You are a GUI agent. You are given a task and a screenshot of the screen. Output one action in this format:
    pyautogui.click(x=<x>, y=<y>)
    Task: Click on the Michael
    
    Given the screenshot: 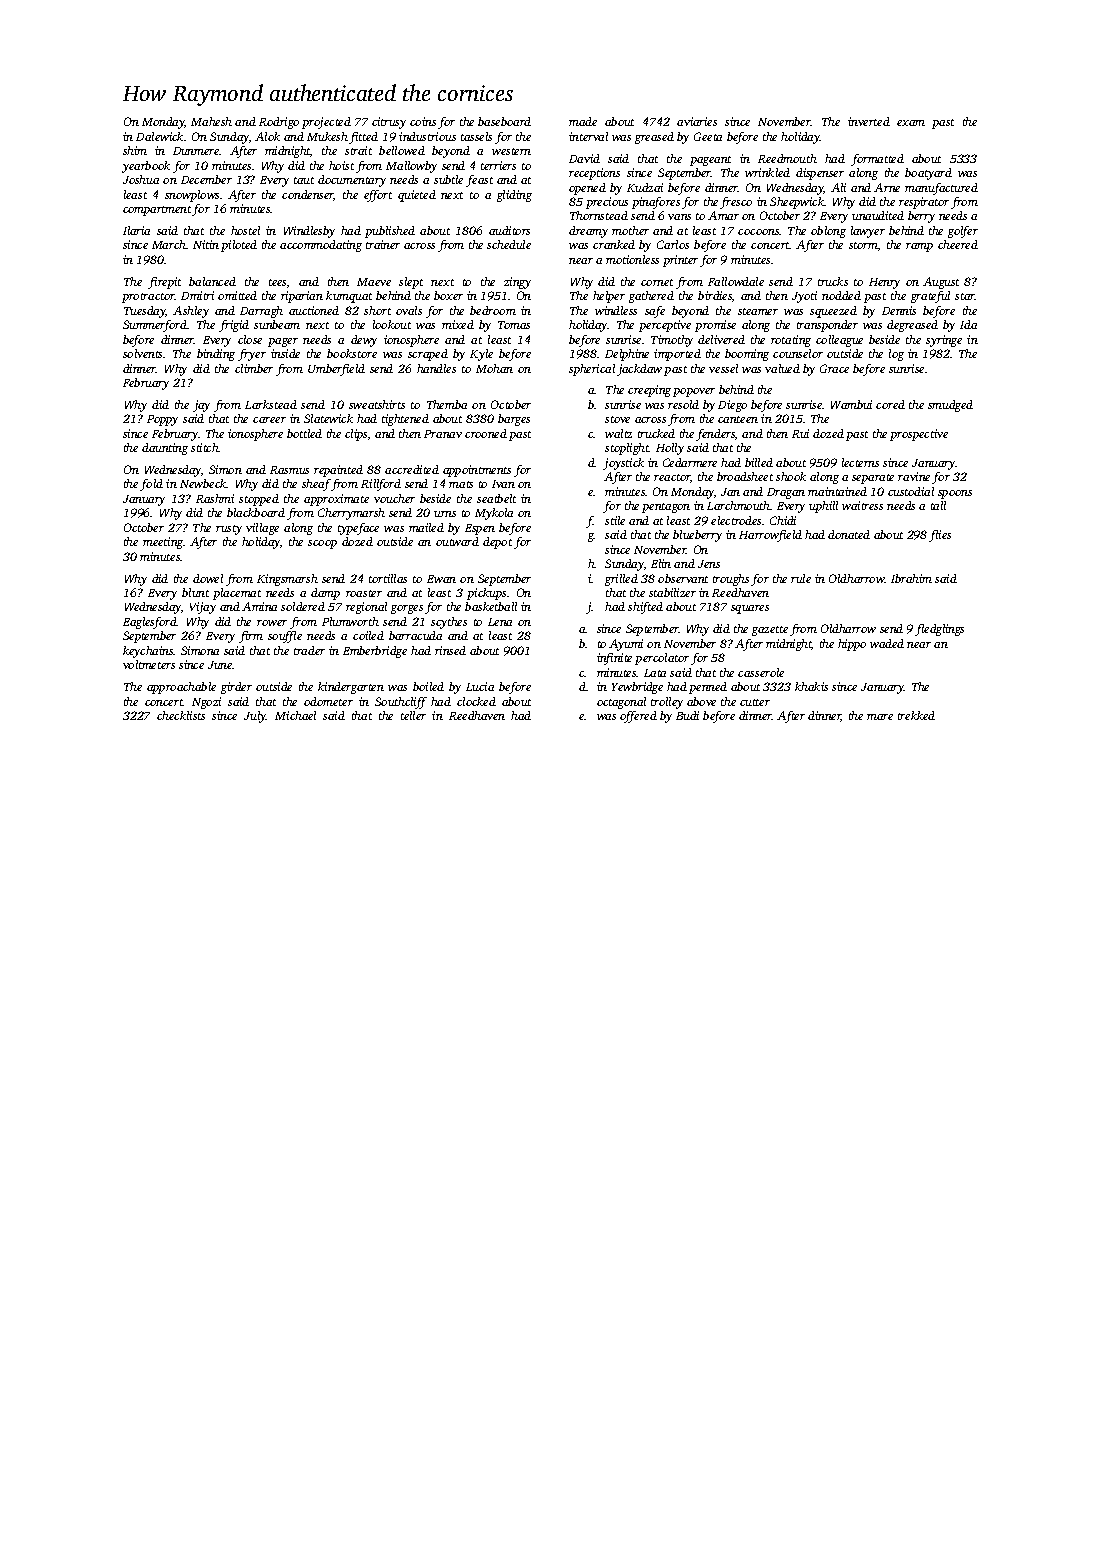 What is the action you would take?
    pyautogui.click(x=295, y=715)
